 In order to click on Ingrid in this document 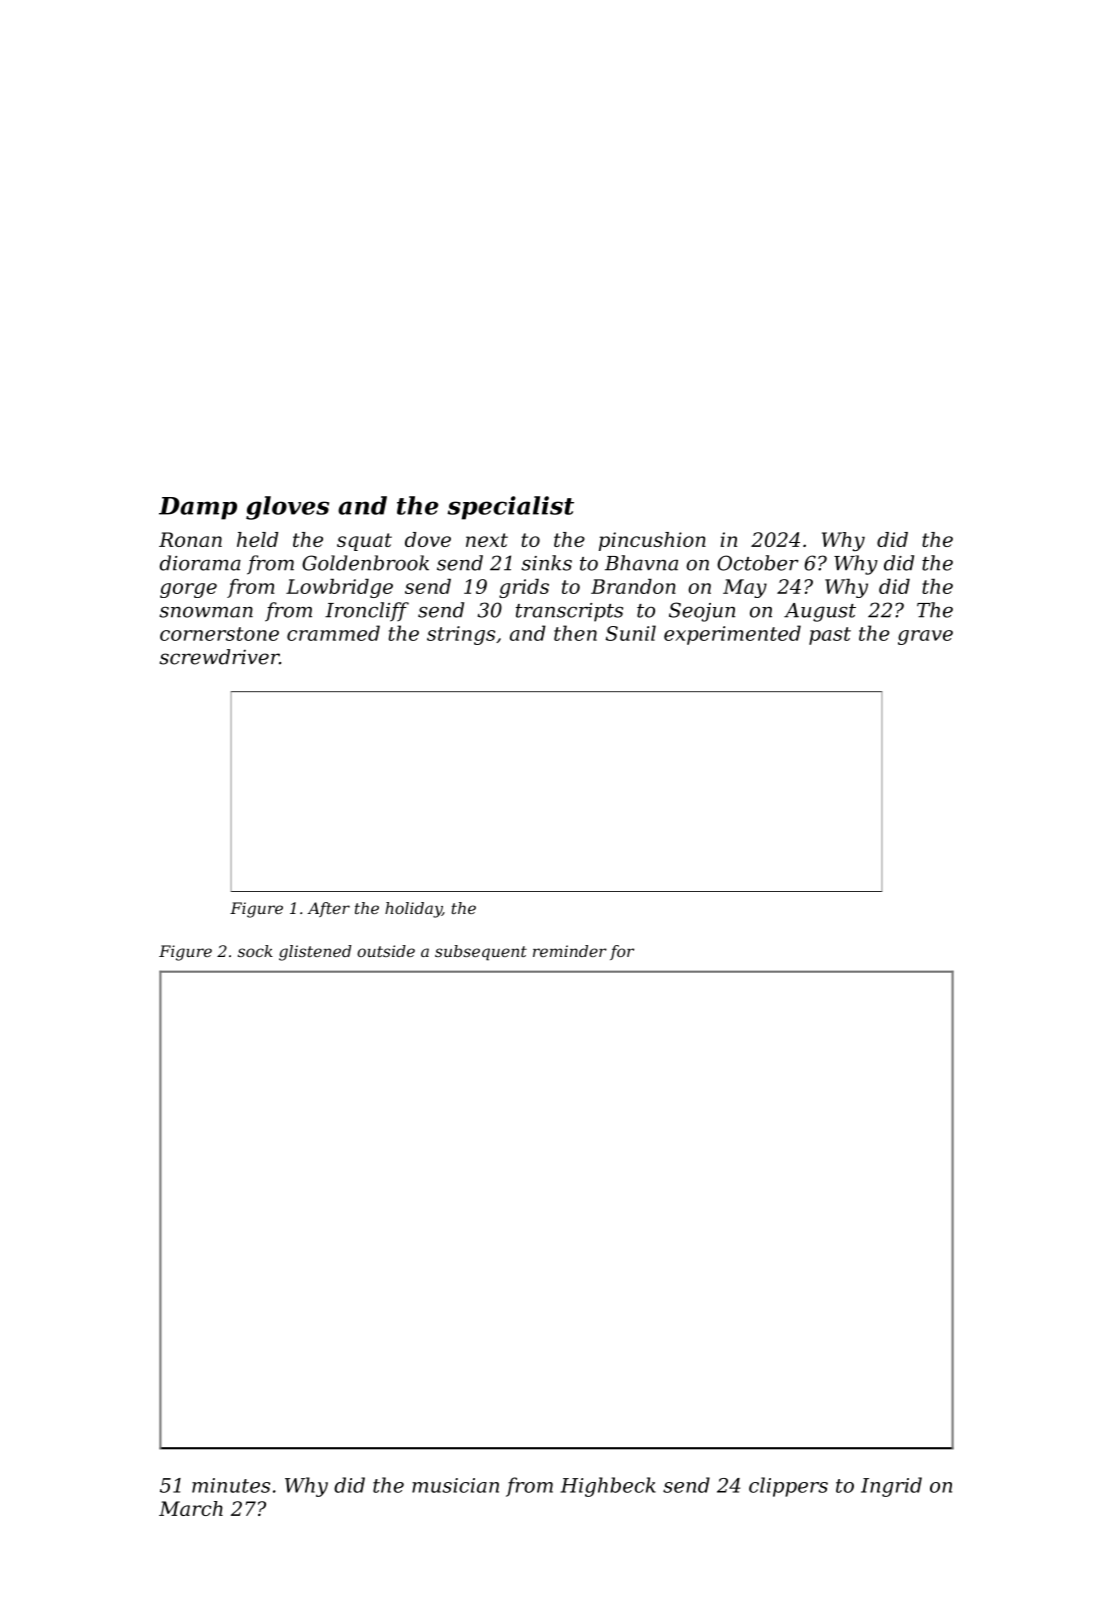, I will do `click(891, 1487)`.
